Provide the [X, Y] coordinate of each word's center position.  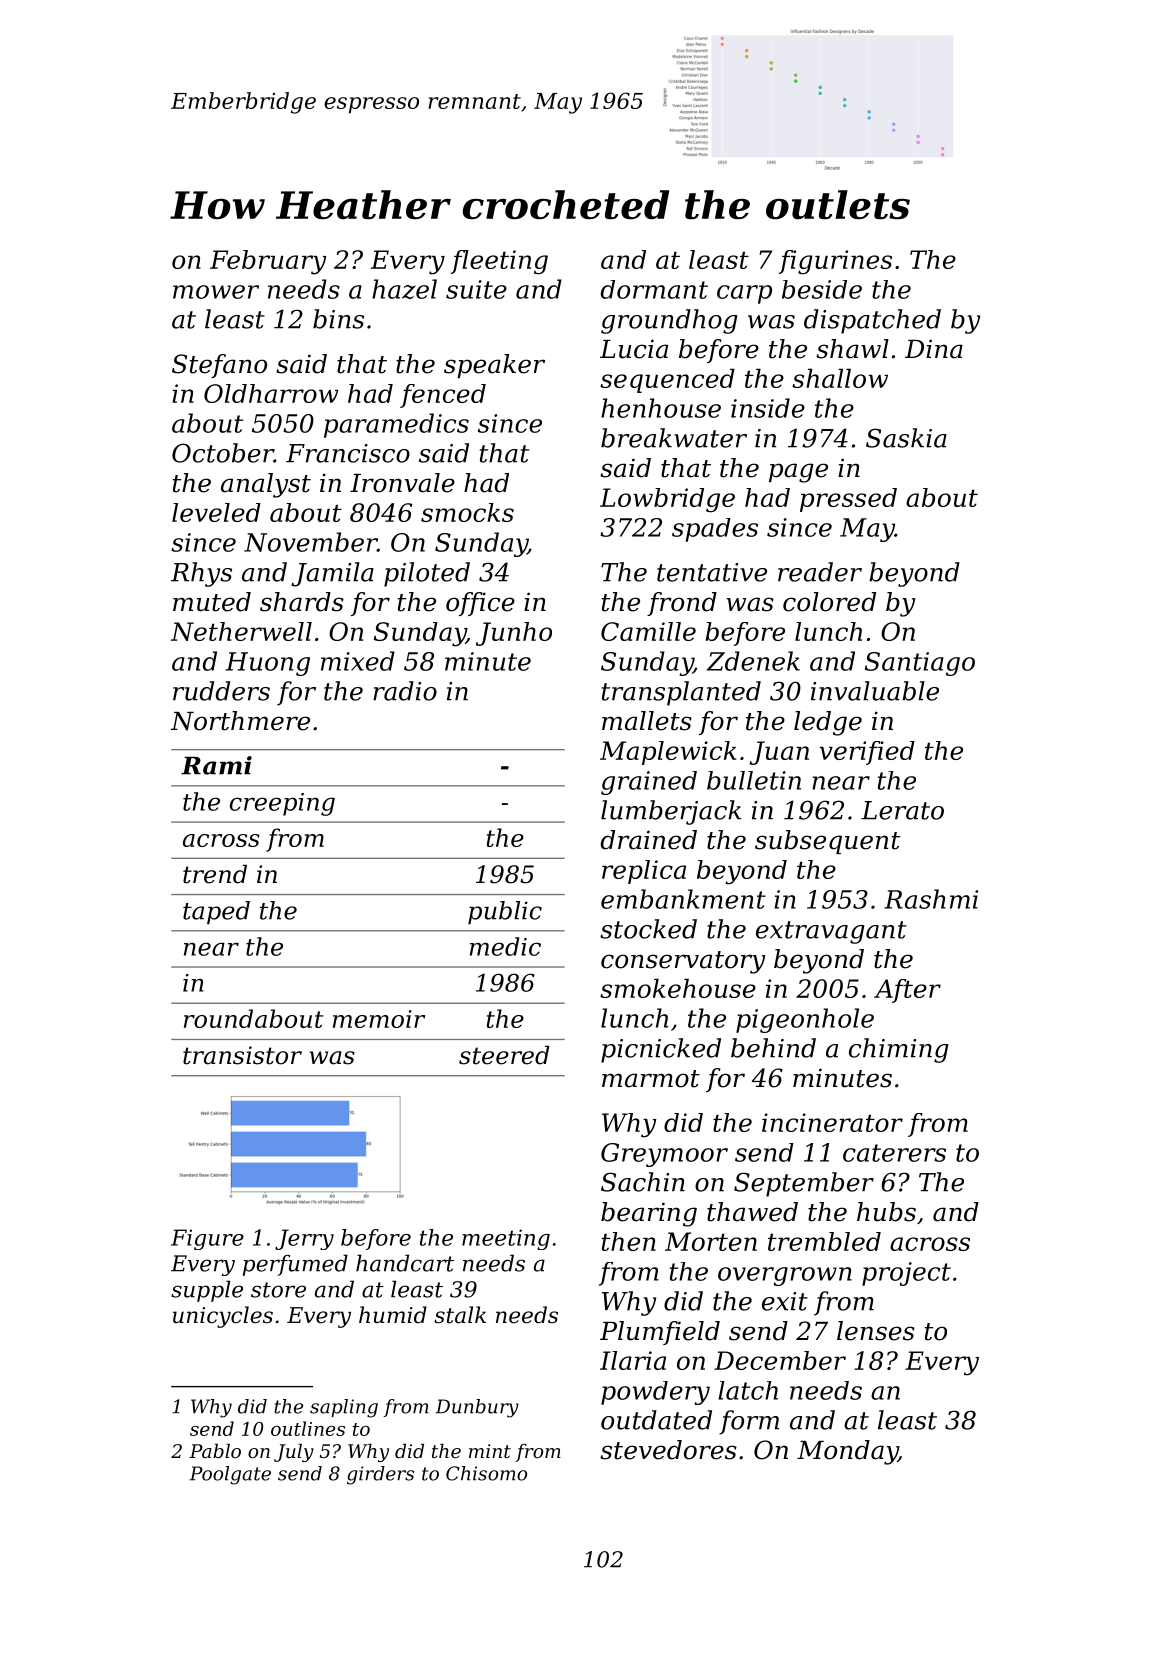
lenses [876, 1331]
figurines [835, 262]
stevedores [668, 1450]
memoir [379, 1019]
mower [216, 292]
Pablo [215, 1450]
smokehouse [678, 988]
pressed [848, 500]
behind [773, 1048]
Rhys [201, 574]
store [278, 1290]
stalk [460, 1315]
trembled [824, 1241]
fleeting [499, 262]
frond [682, 604]
